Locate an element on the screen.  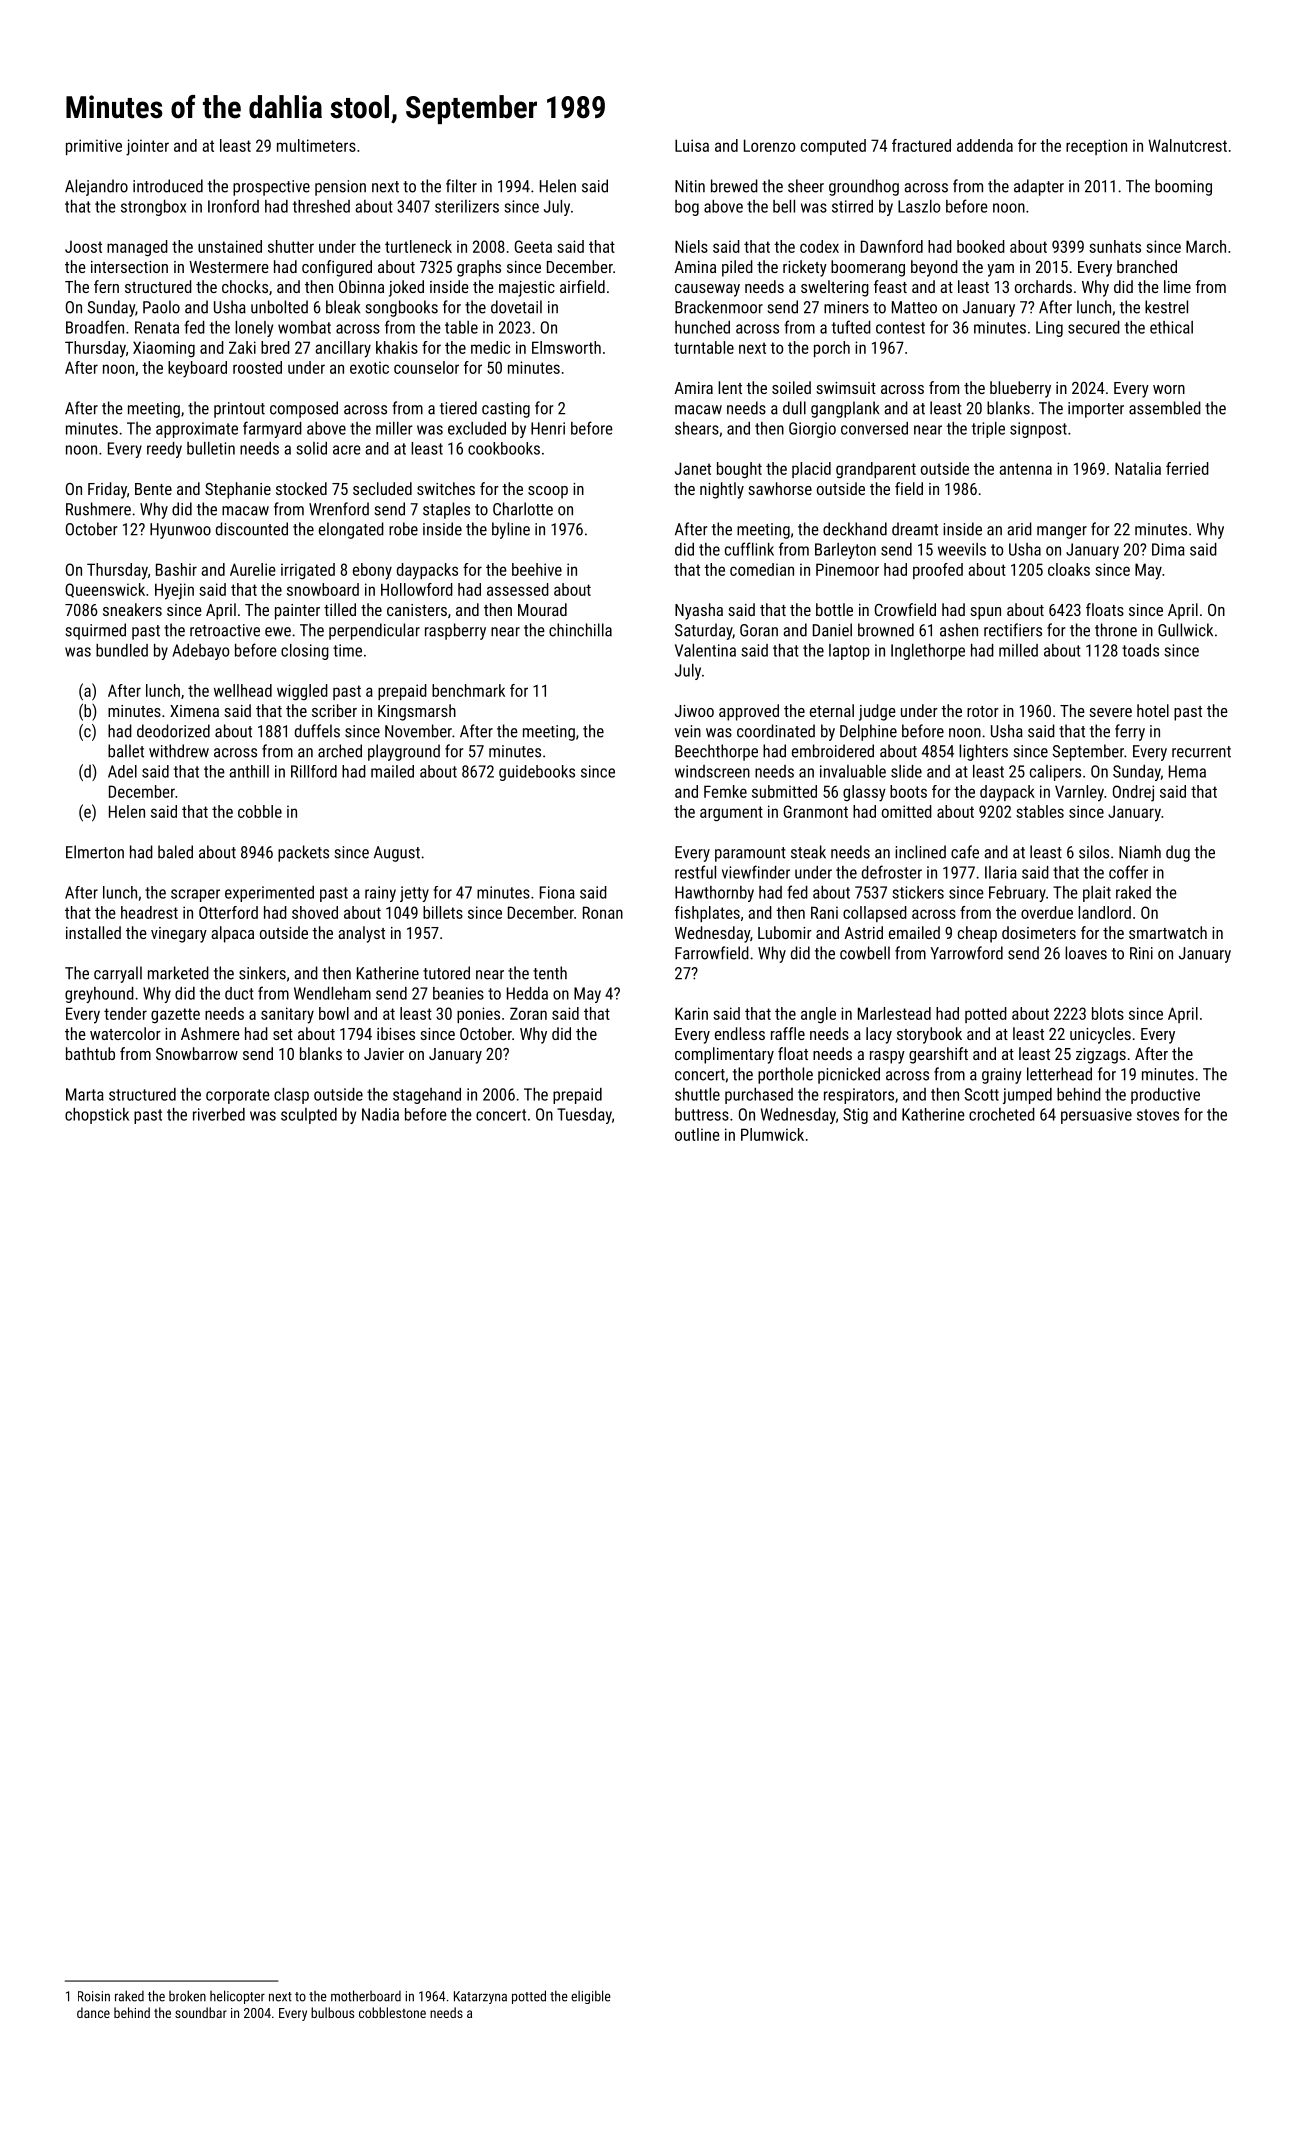
Katarzyna is located at coordinates (480, 1997).
